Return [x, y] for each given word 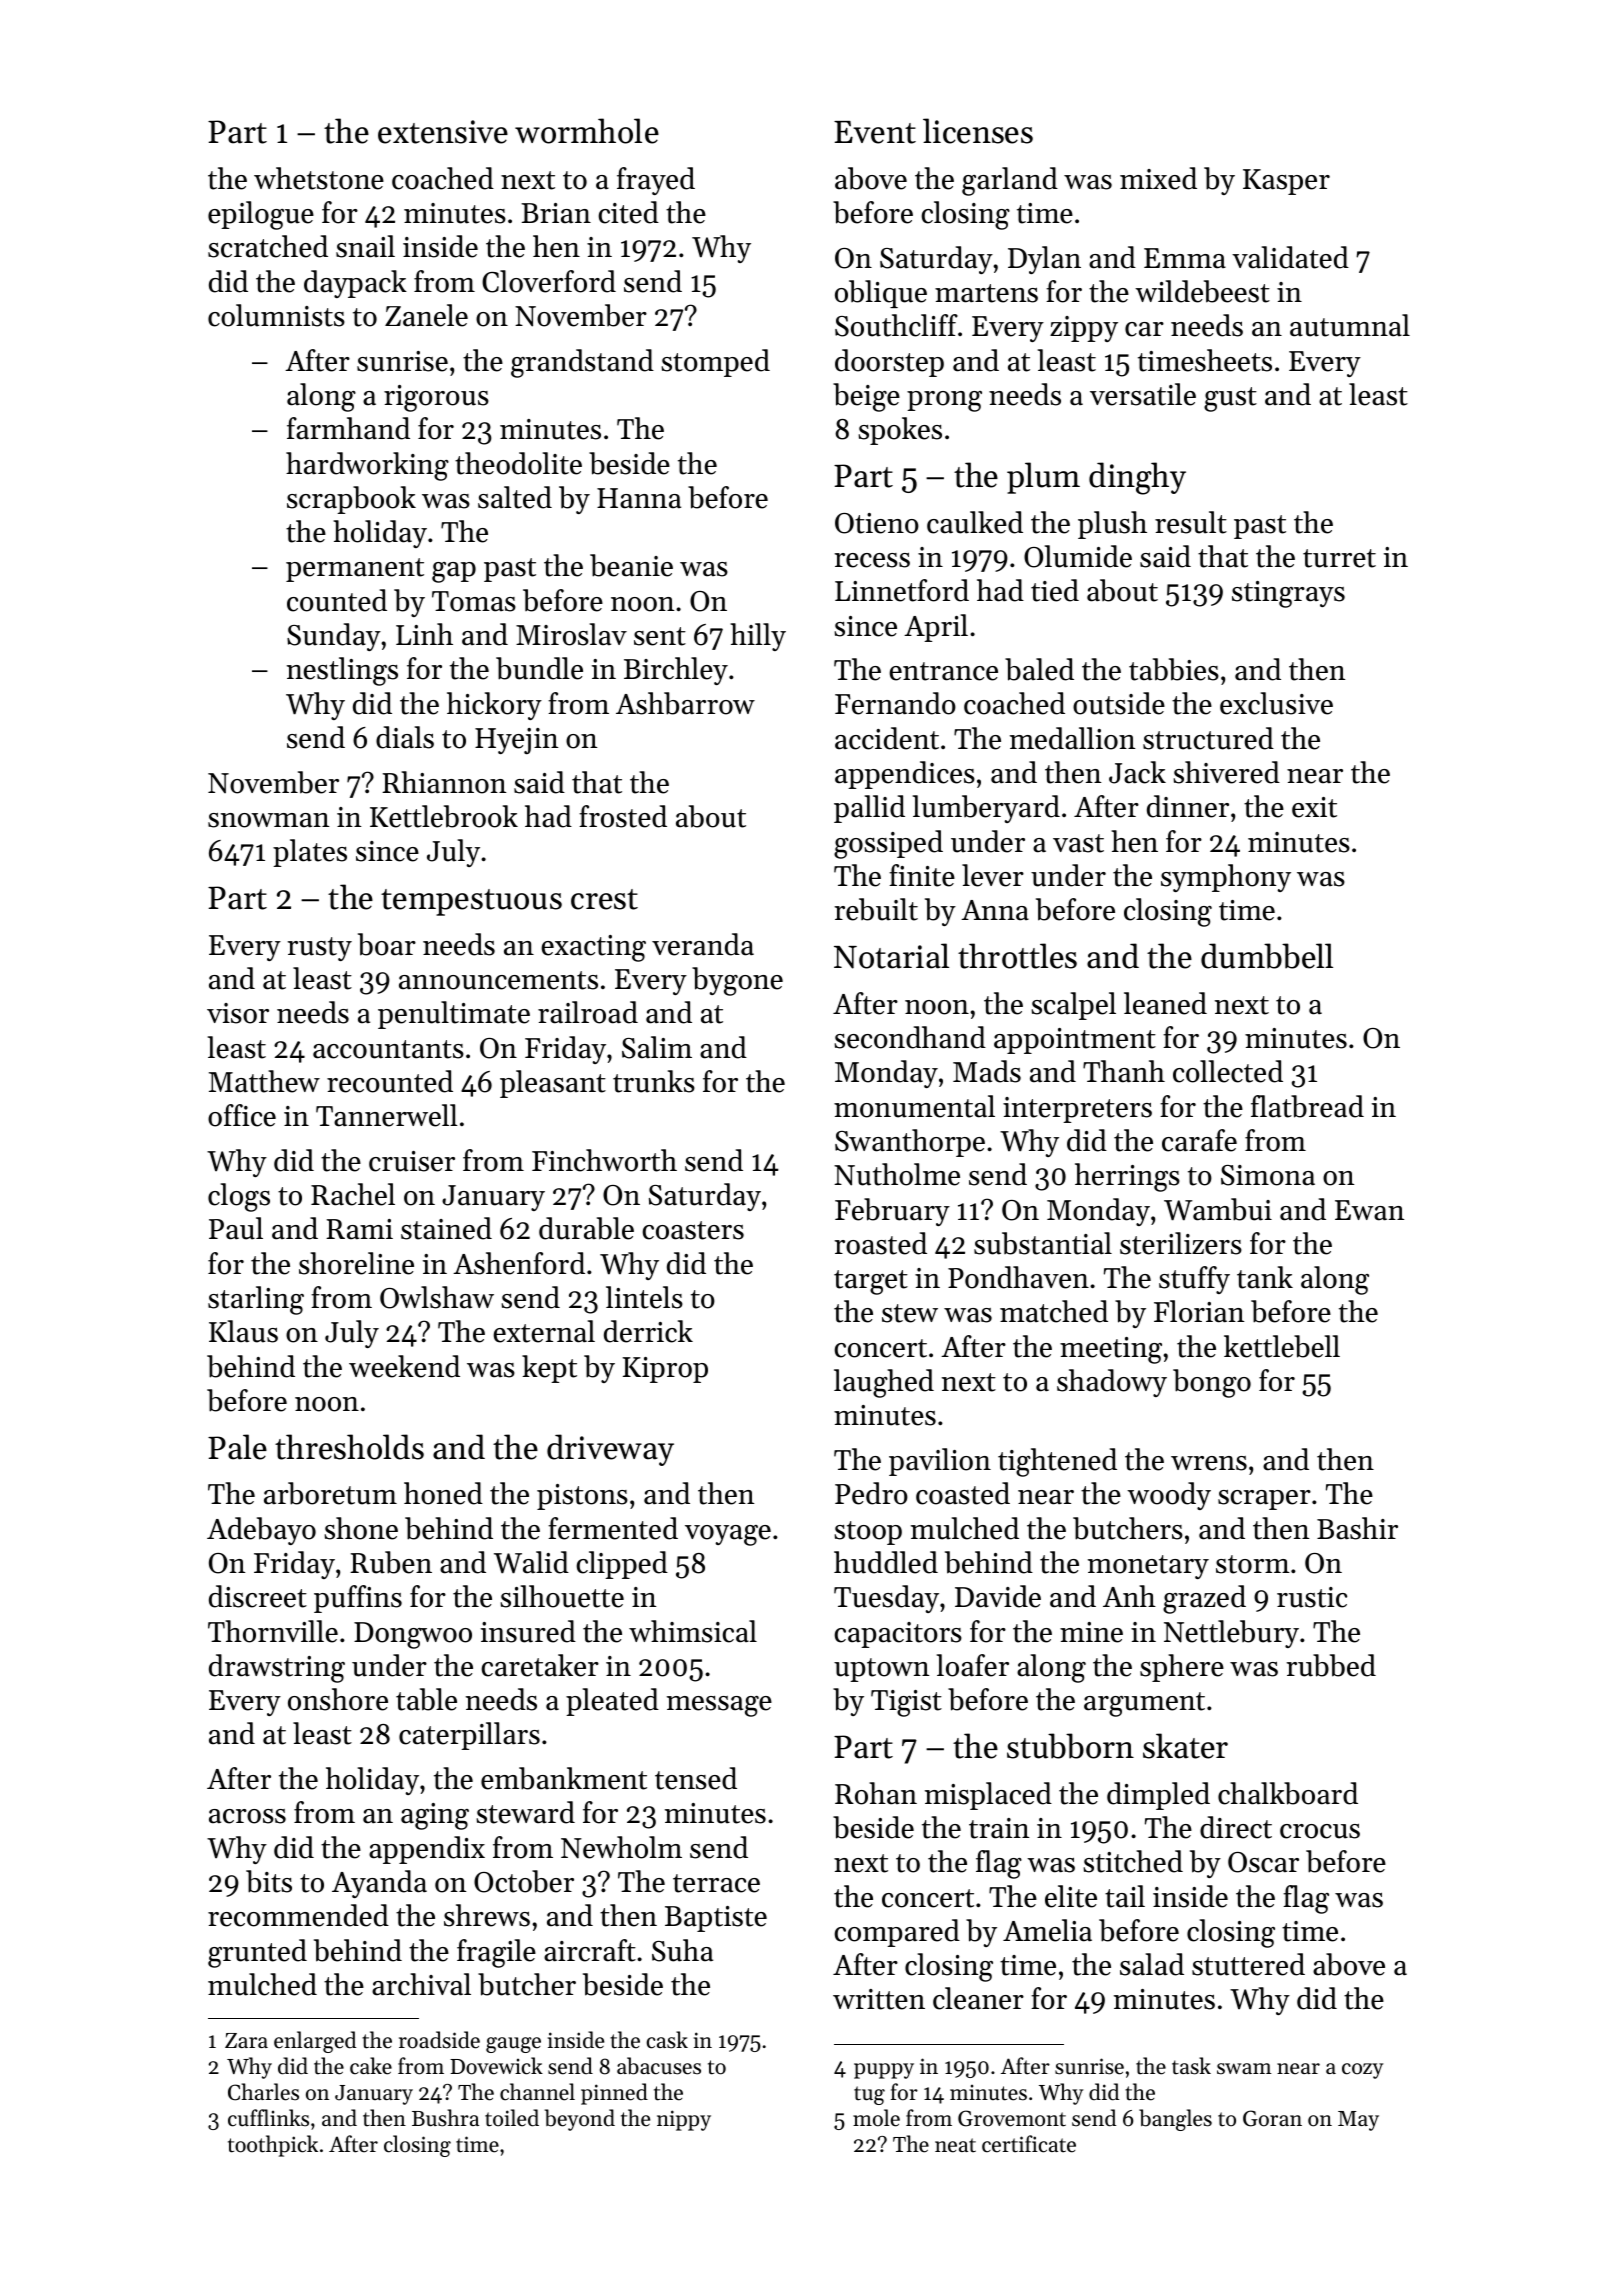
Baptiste [716, 1919]
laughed [884, 1383]
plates [310, 853]
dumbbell [1267, 956]
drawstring [277, 1668]
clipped [622, 1565]
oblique [881, 294]
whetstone [319, 178]
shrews [487, 1915]
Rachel [353, 1194]
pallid [869, 809]
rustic [1312, 1597]
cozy [1362, 2071]
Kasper [1286, 182]
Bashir [1357, 1528]
